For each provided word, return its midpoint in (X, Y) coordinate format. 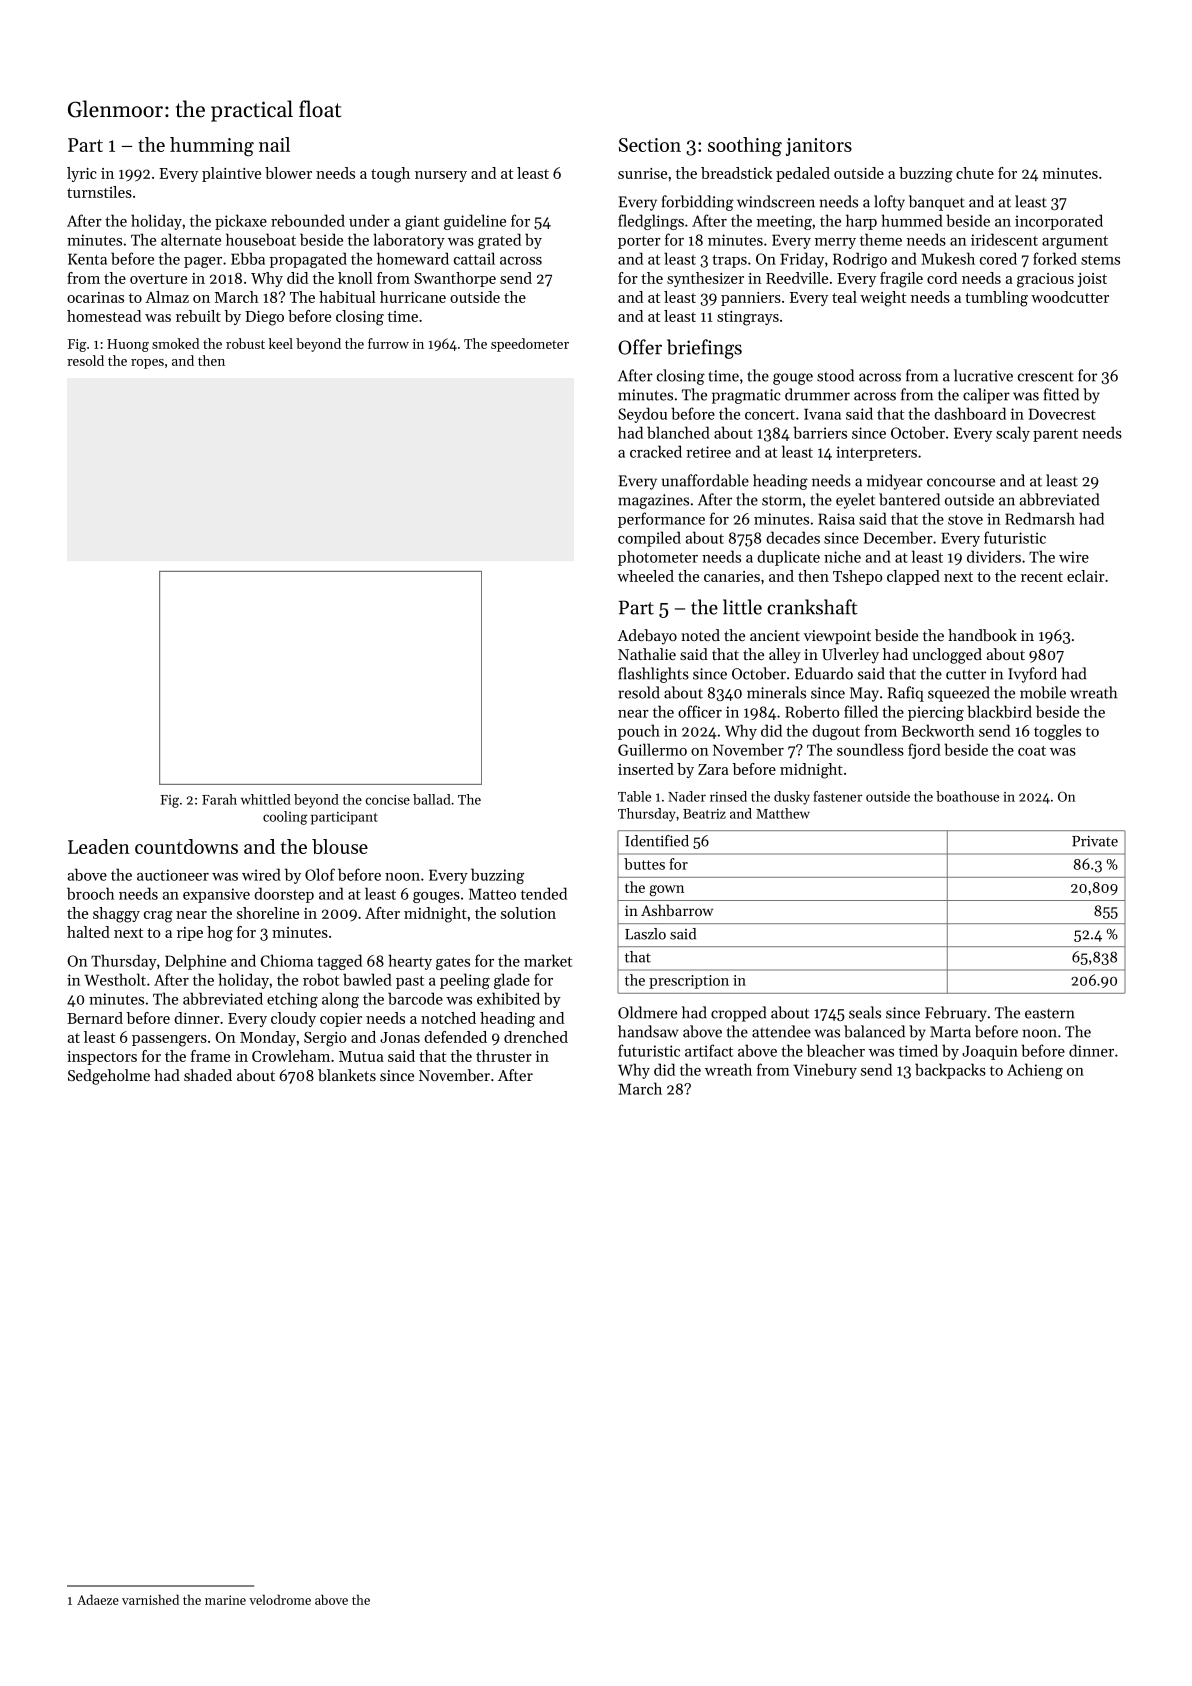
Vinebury (825, 1071)
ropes (147, 364)
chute (975, 173)
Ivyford (1032, 675)
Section (650, 145)
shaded (208, 1075)
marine (225, 1600)
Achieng (1035, 1071)
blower (288, 173)
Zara (713, 769)
